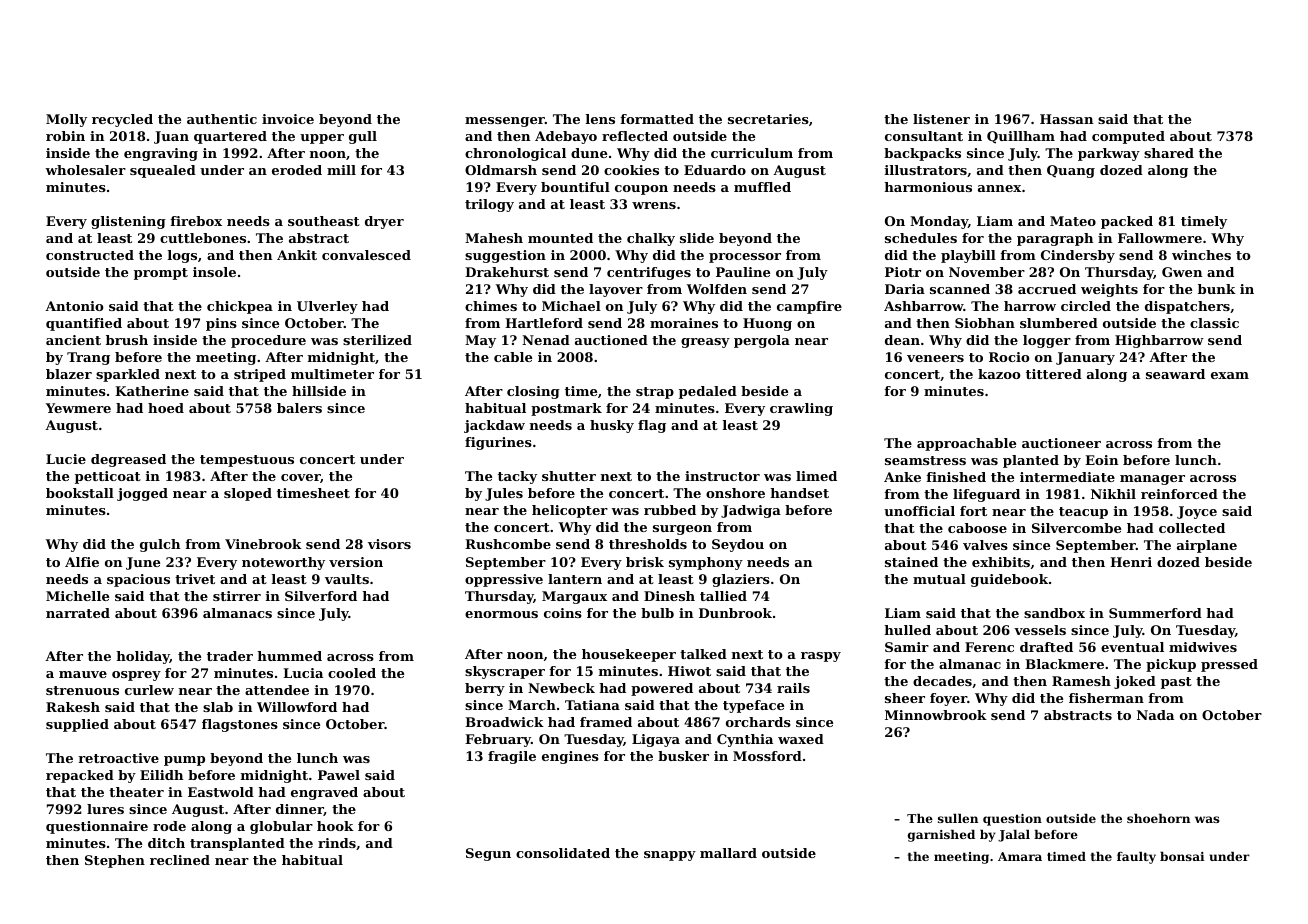 The image size is (1308, 924). I want to click on sterilized, so click(377, 340).
